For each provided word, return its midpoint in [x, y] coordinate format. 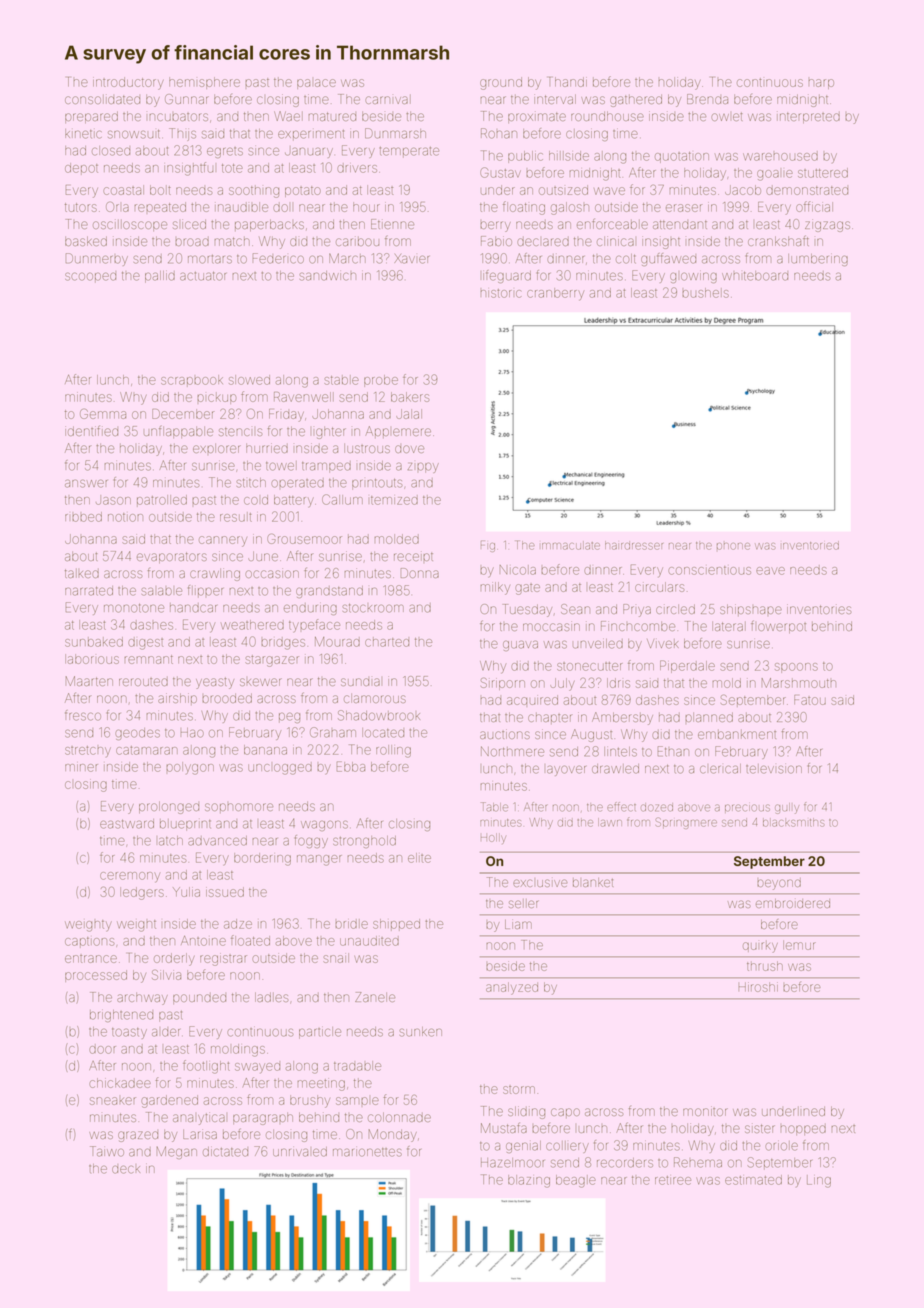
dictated [225, 1152]
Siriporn [503, 684]
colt [626, 259]
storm [519, 1090]
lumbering [818, 260]
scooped [90, 277]
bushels [705, 293]
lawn [610, 822]
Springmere [686, 823]
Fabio [496, 241]
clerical [720, 769]
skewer [261, 682]
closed [111, 151]
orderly [174, 959]
